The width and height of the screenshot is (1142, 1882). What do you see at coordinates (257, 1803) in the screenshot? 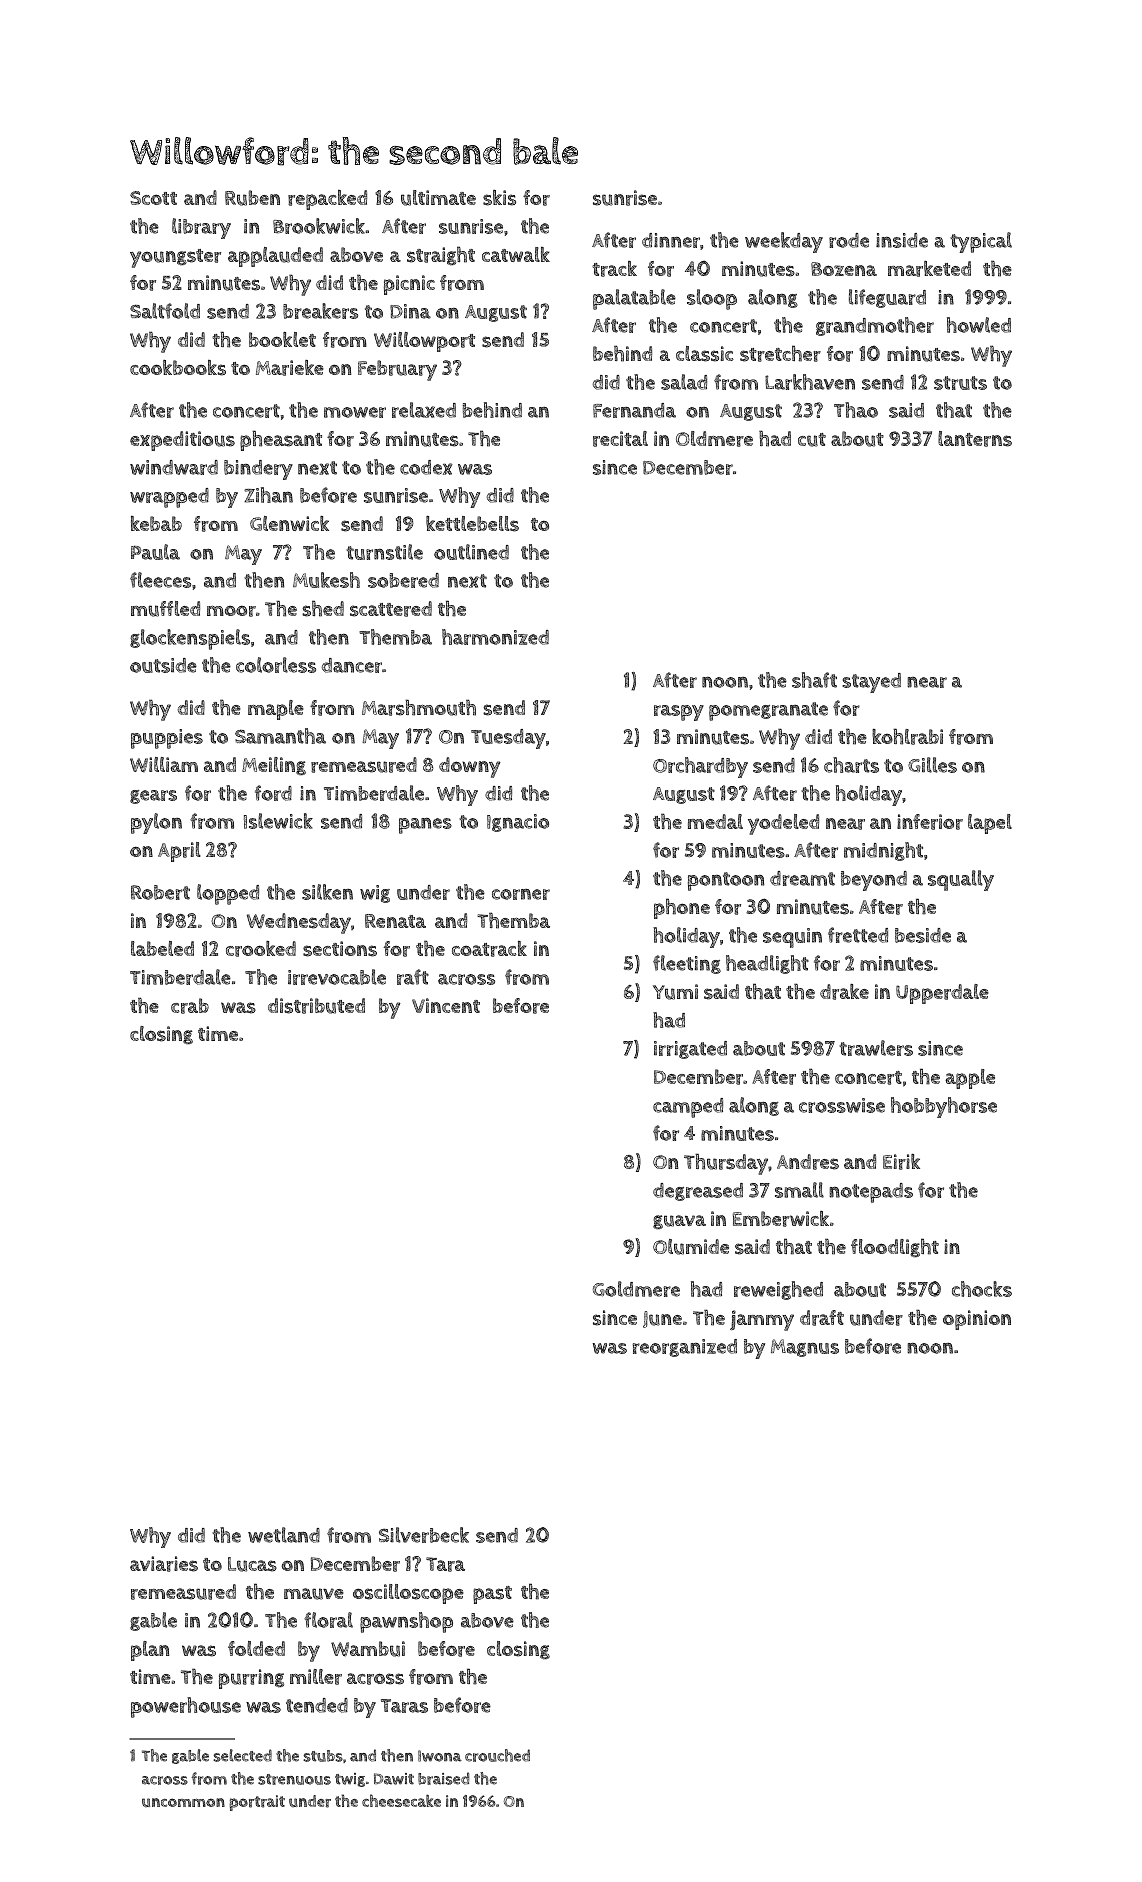
I see `portrait` at bounding box center [257, 1803].
